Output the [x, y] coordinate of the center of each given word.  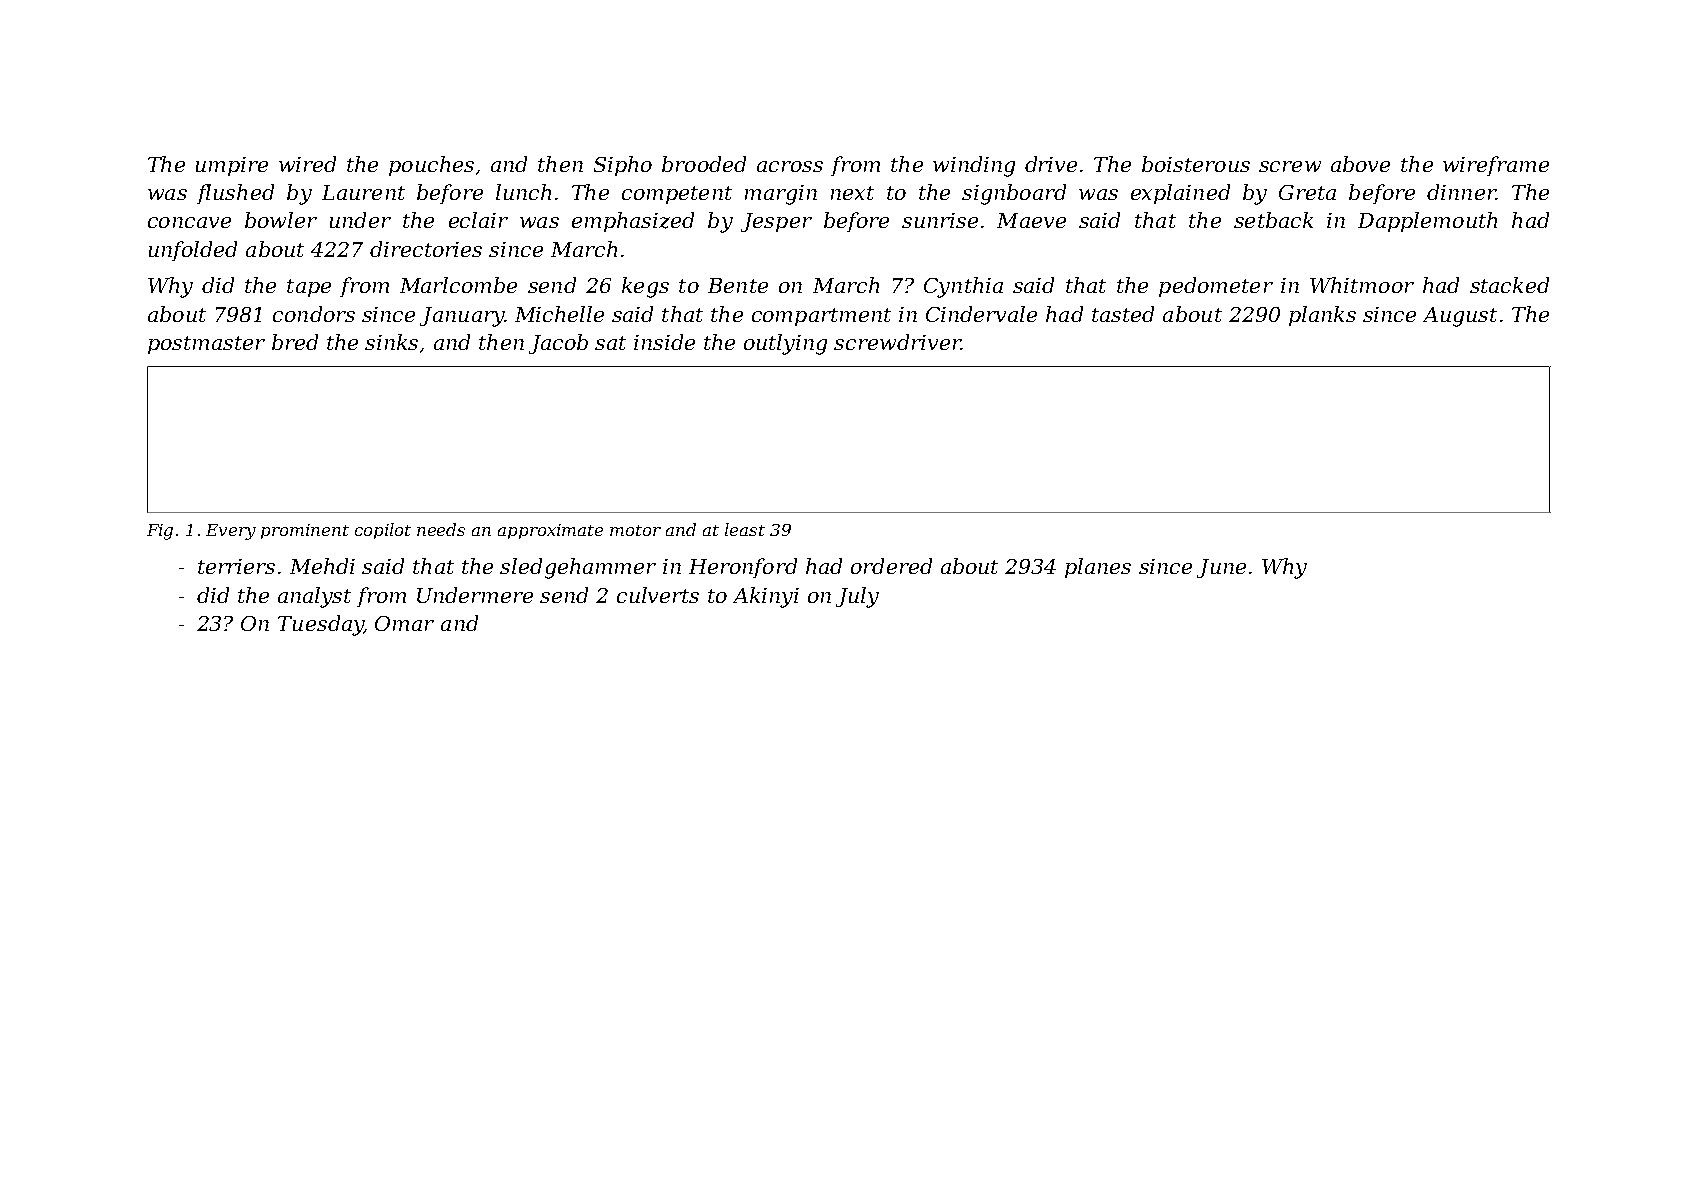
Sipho [623, 166]
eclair [478, 220]
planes [1098, 568]
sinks [391, 342]
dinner [1461, 192]
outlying [785, 344]
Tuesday [321, 625]
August [1460, 317]
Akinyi [766, 597]
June [1221, 568]
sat [610, 343]
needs [441, 529]
